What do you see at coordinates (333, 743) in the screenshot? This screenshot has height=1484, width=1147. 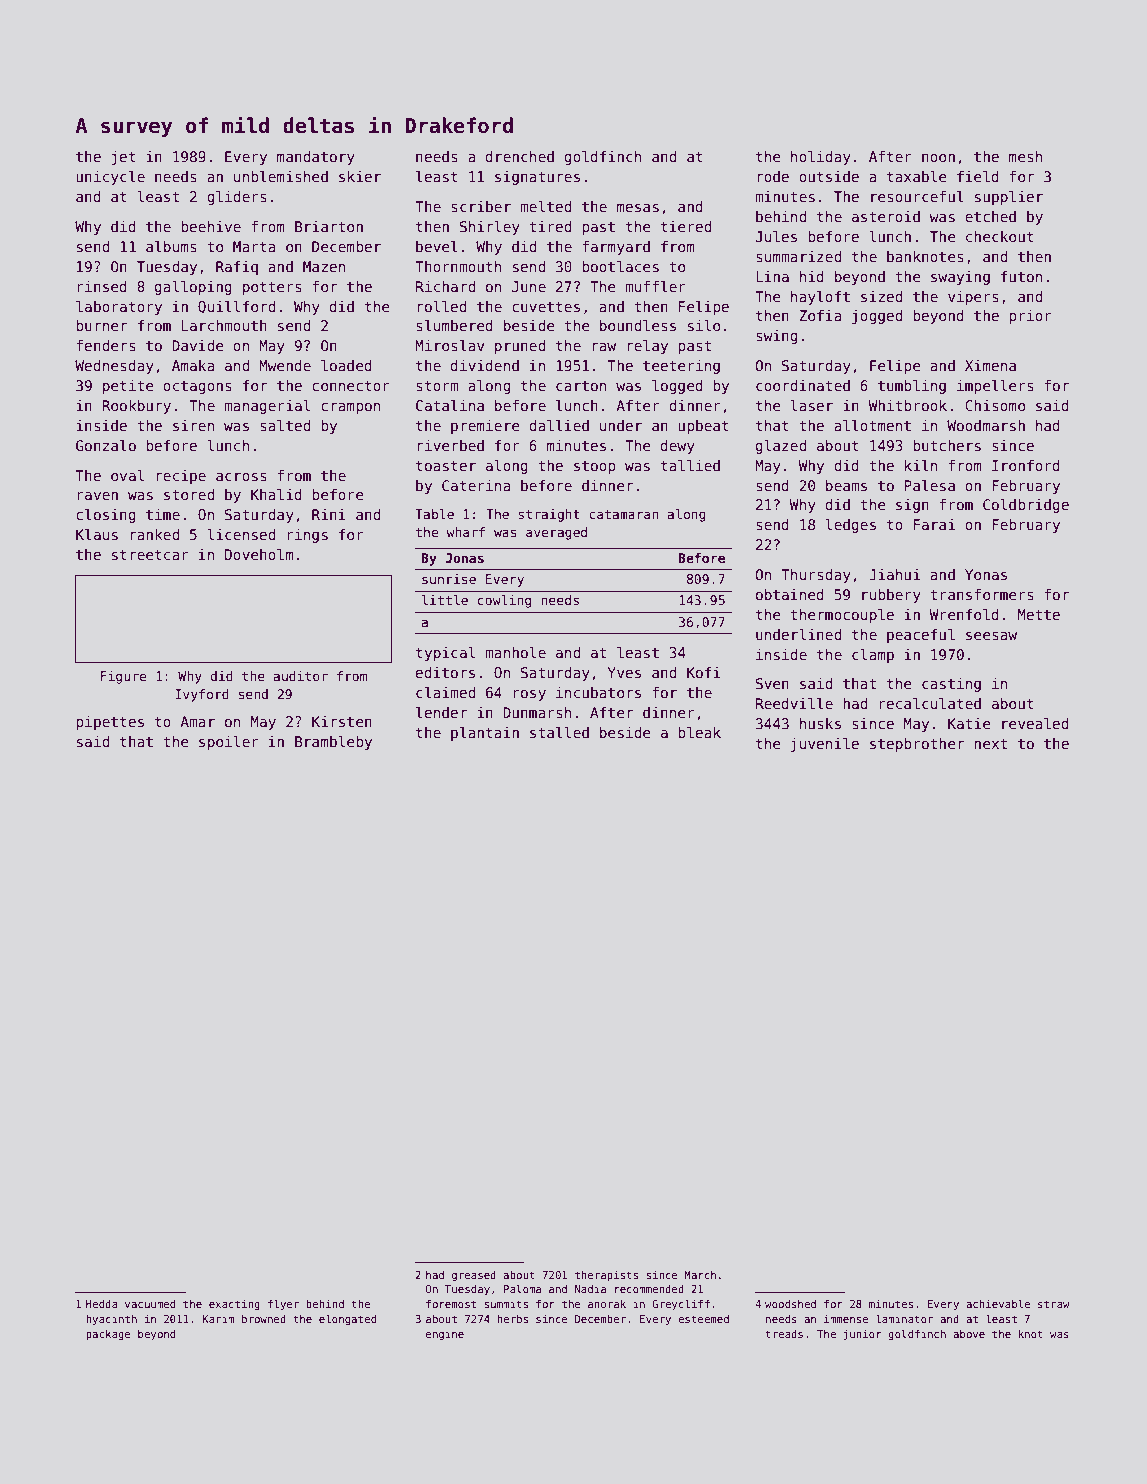 I see `Brambleby` at bounding box center [333, 743].
